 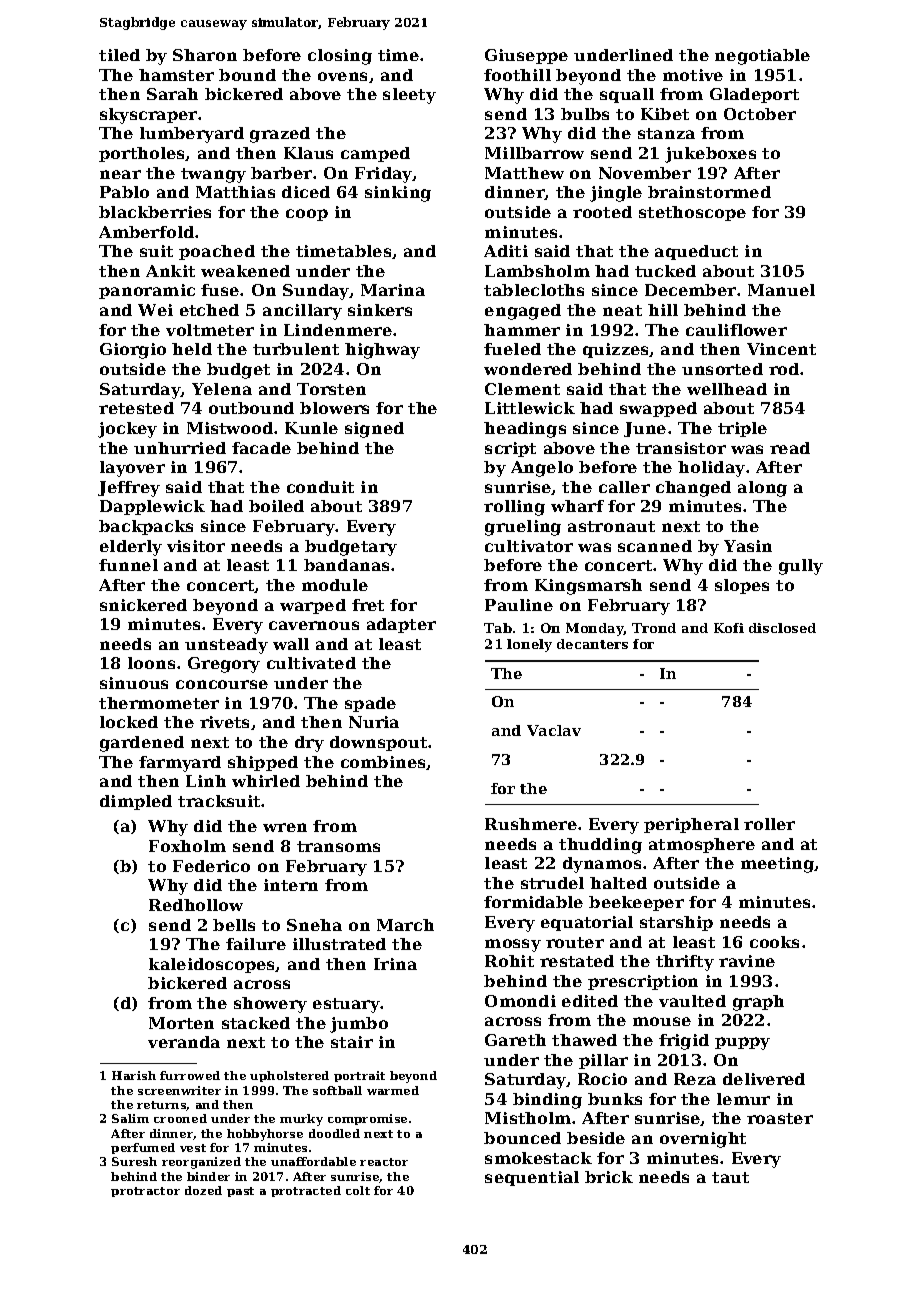 I want to click on gully, so click(x=801, y=567).
